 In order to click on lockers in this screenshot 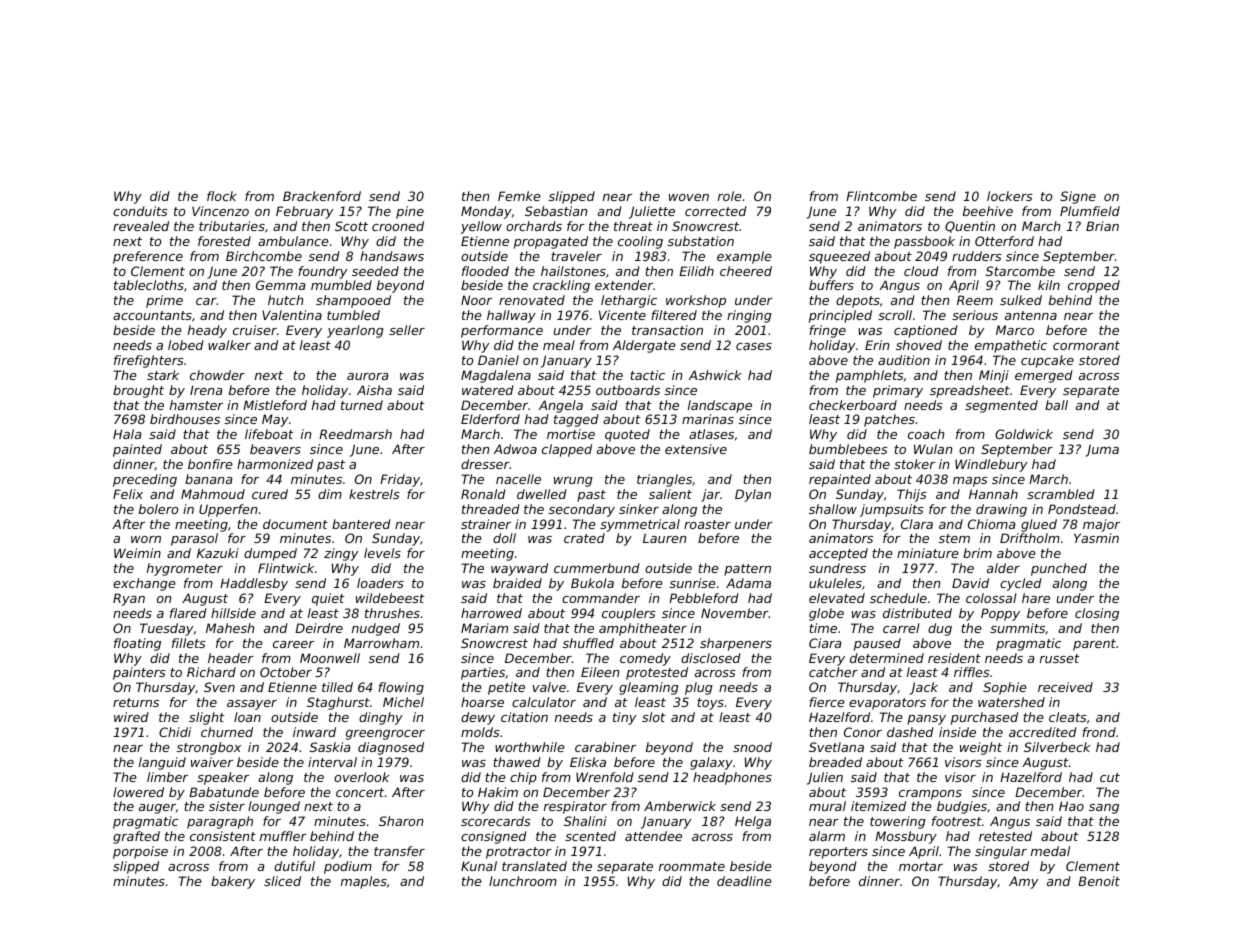, I will do `click(1010, 196)`.
